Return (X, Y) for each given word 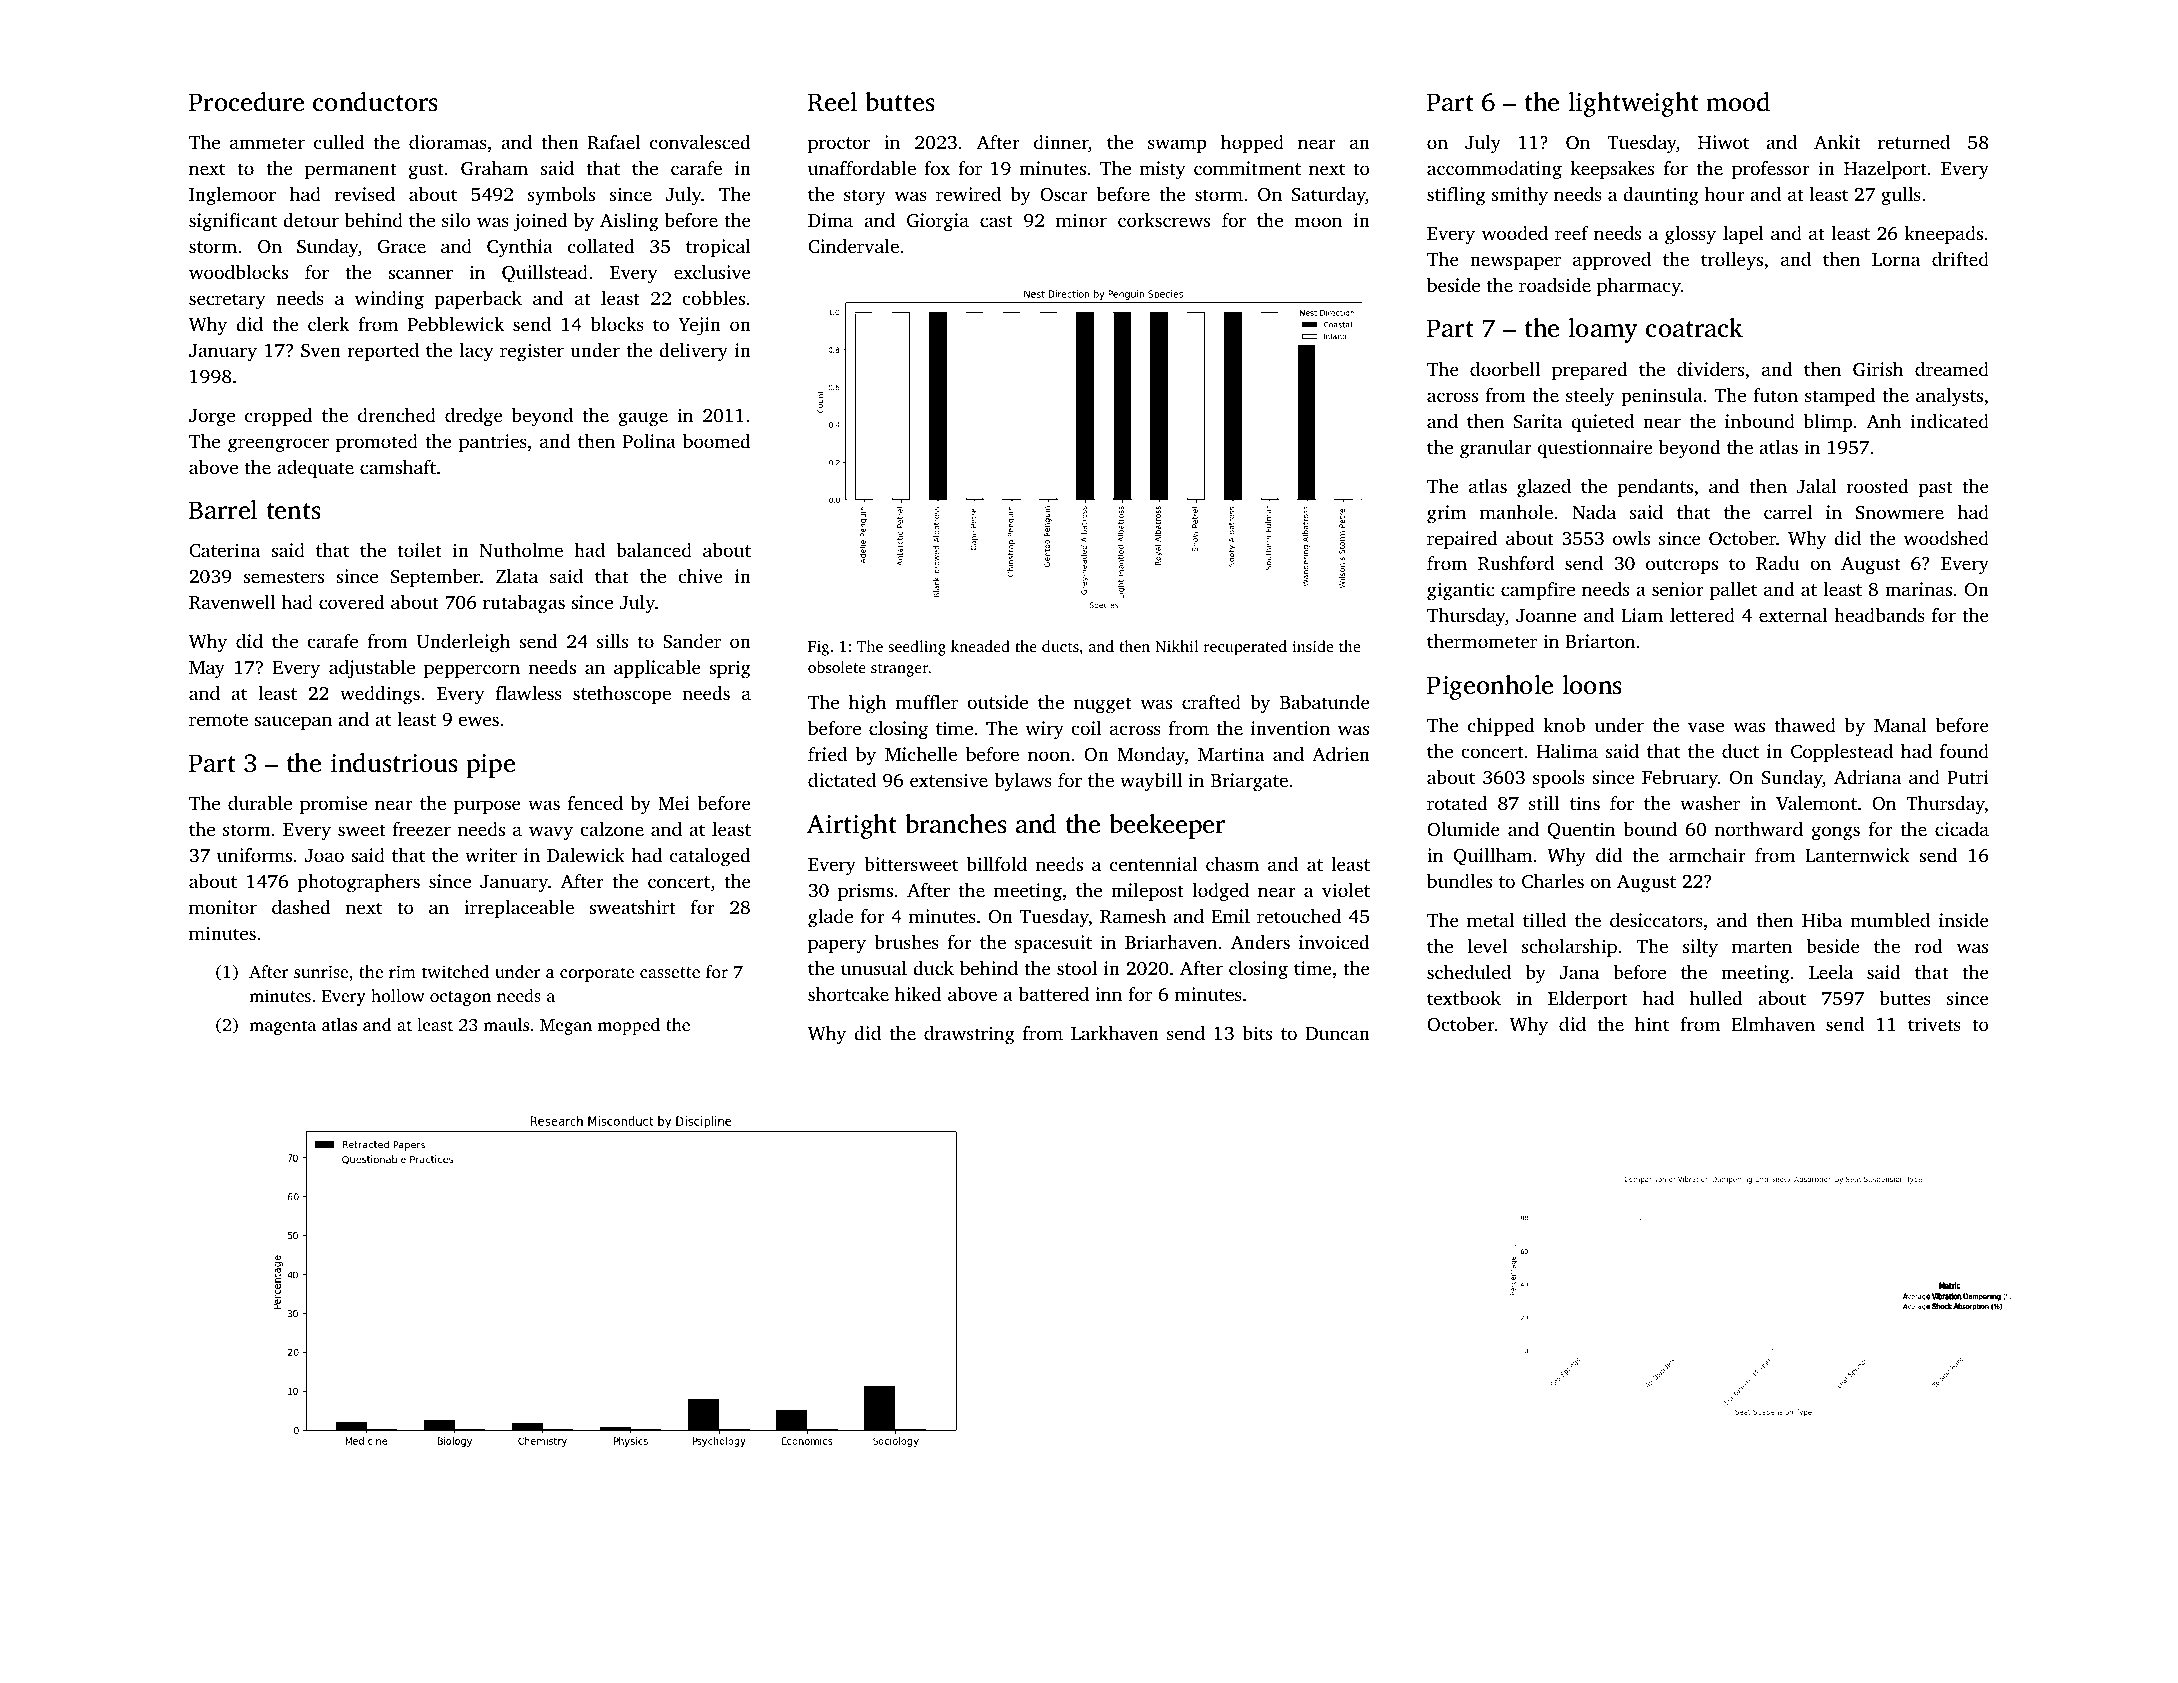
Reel (832, 102)
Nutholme (521, 550)
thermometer (1482, 641)
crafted (1211, 702)
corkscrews (1164, 220)
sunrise (321, 971)
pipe (490, 765)
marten (1762, 947)
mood (1738, 102)
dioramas (448, 142)
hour (1725, 194)
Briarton (1600, 641)
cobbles (713, 298)
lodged (1220, 892)
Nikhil (1176, 646)
